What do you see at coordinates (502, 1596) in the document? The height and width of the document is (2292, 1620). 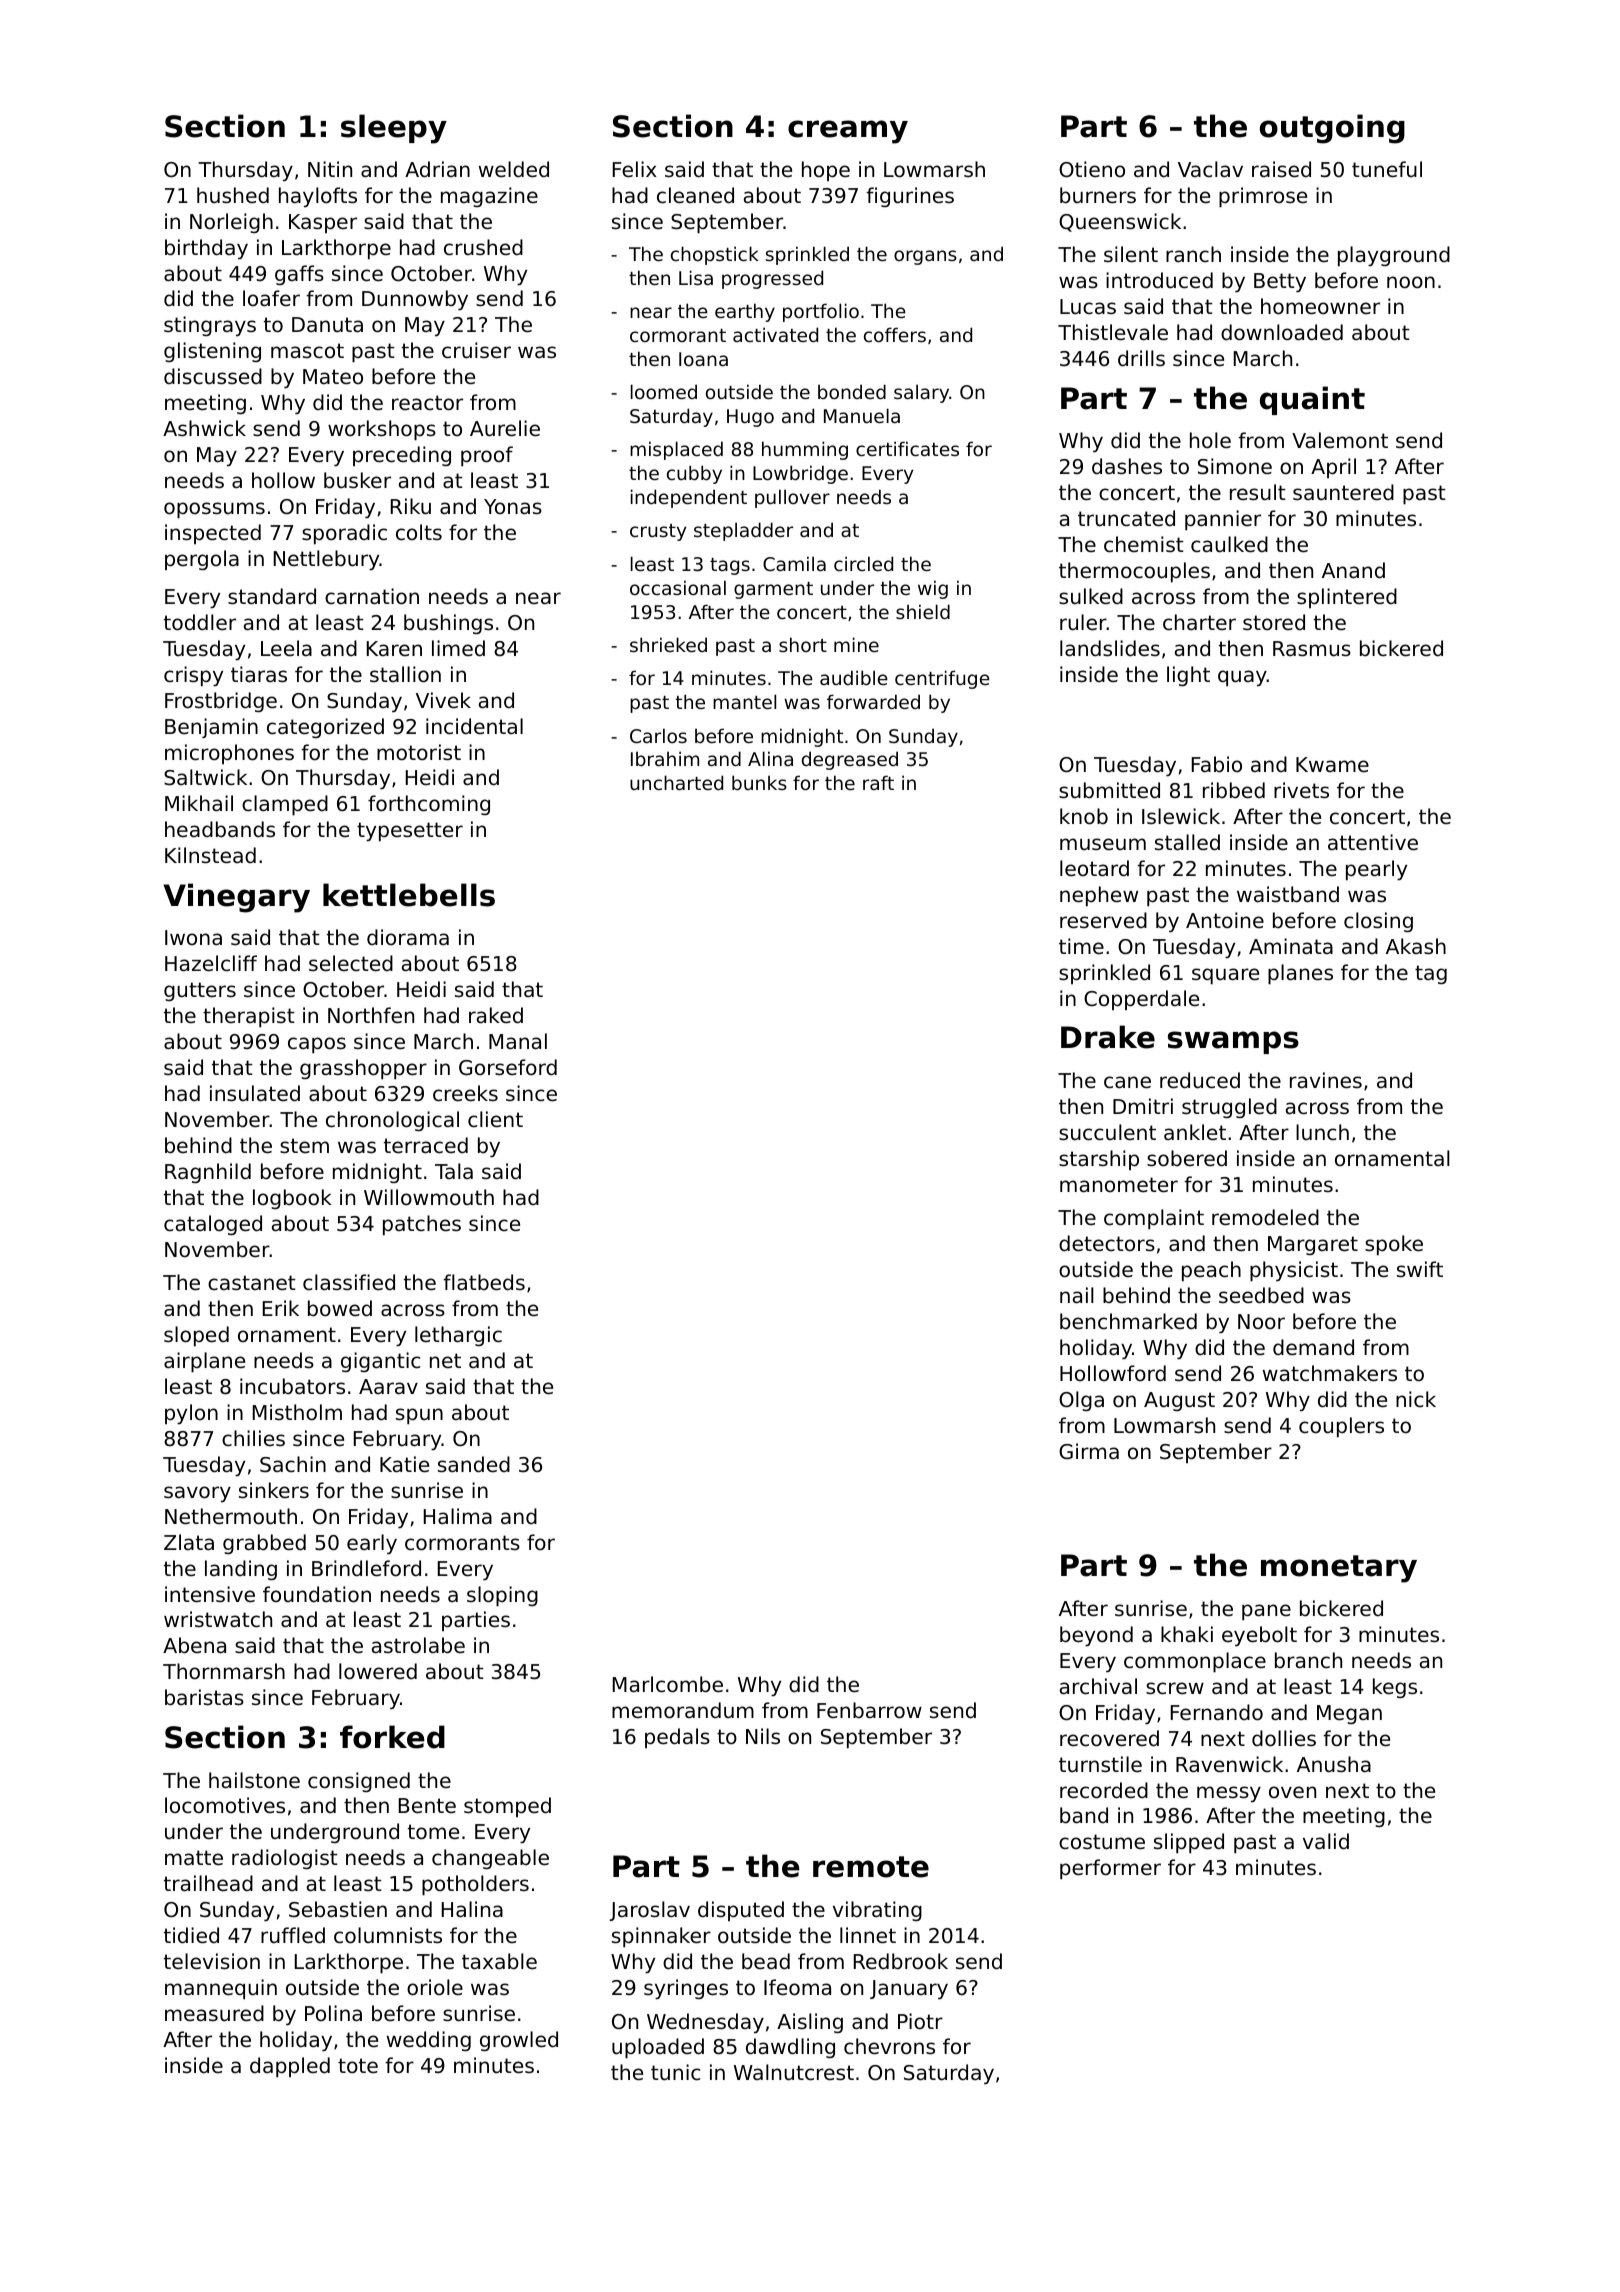 I see `sloping` at bounding box center [502, 1596].
